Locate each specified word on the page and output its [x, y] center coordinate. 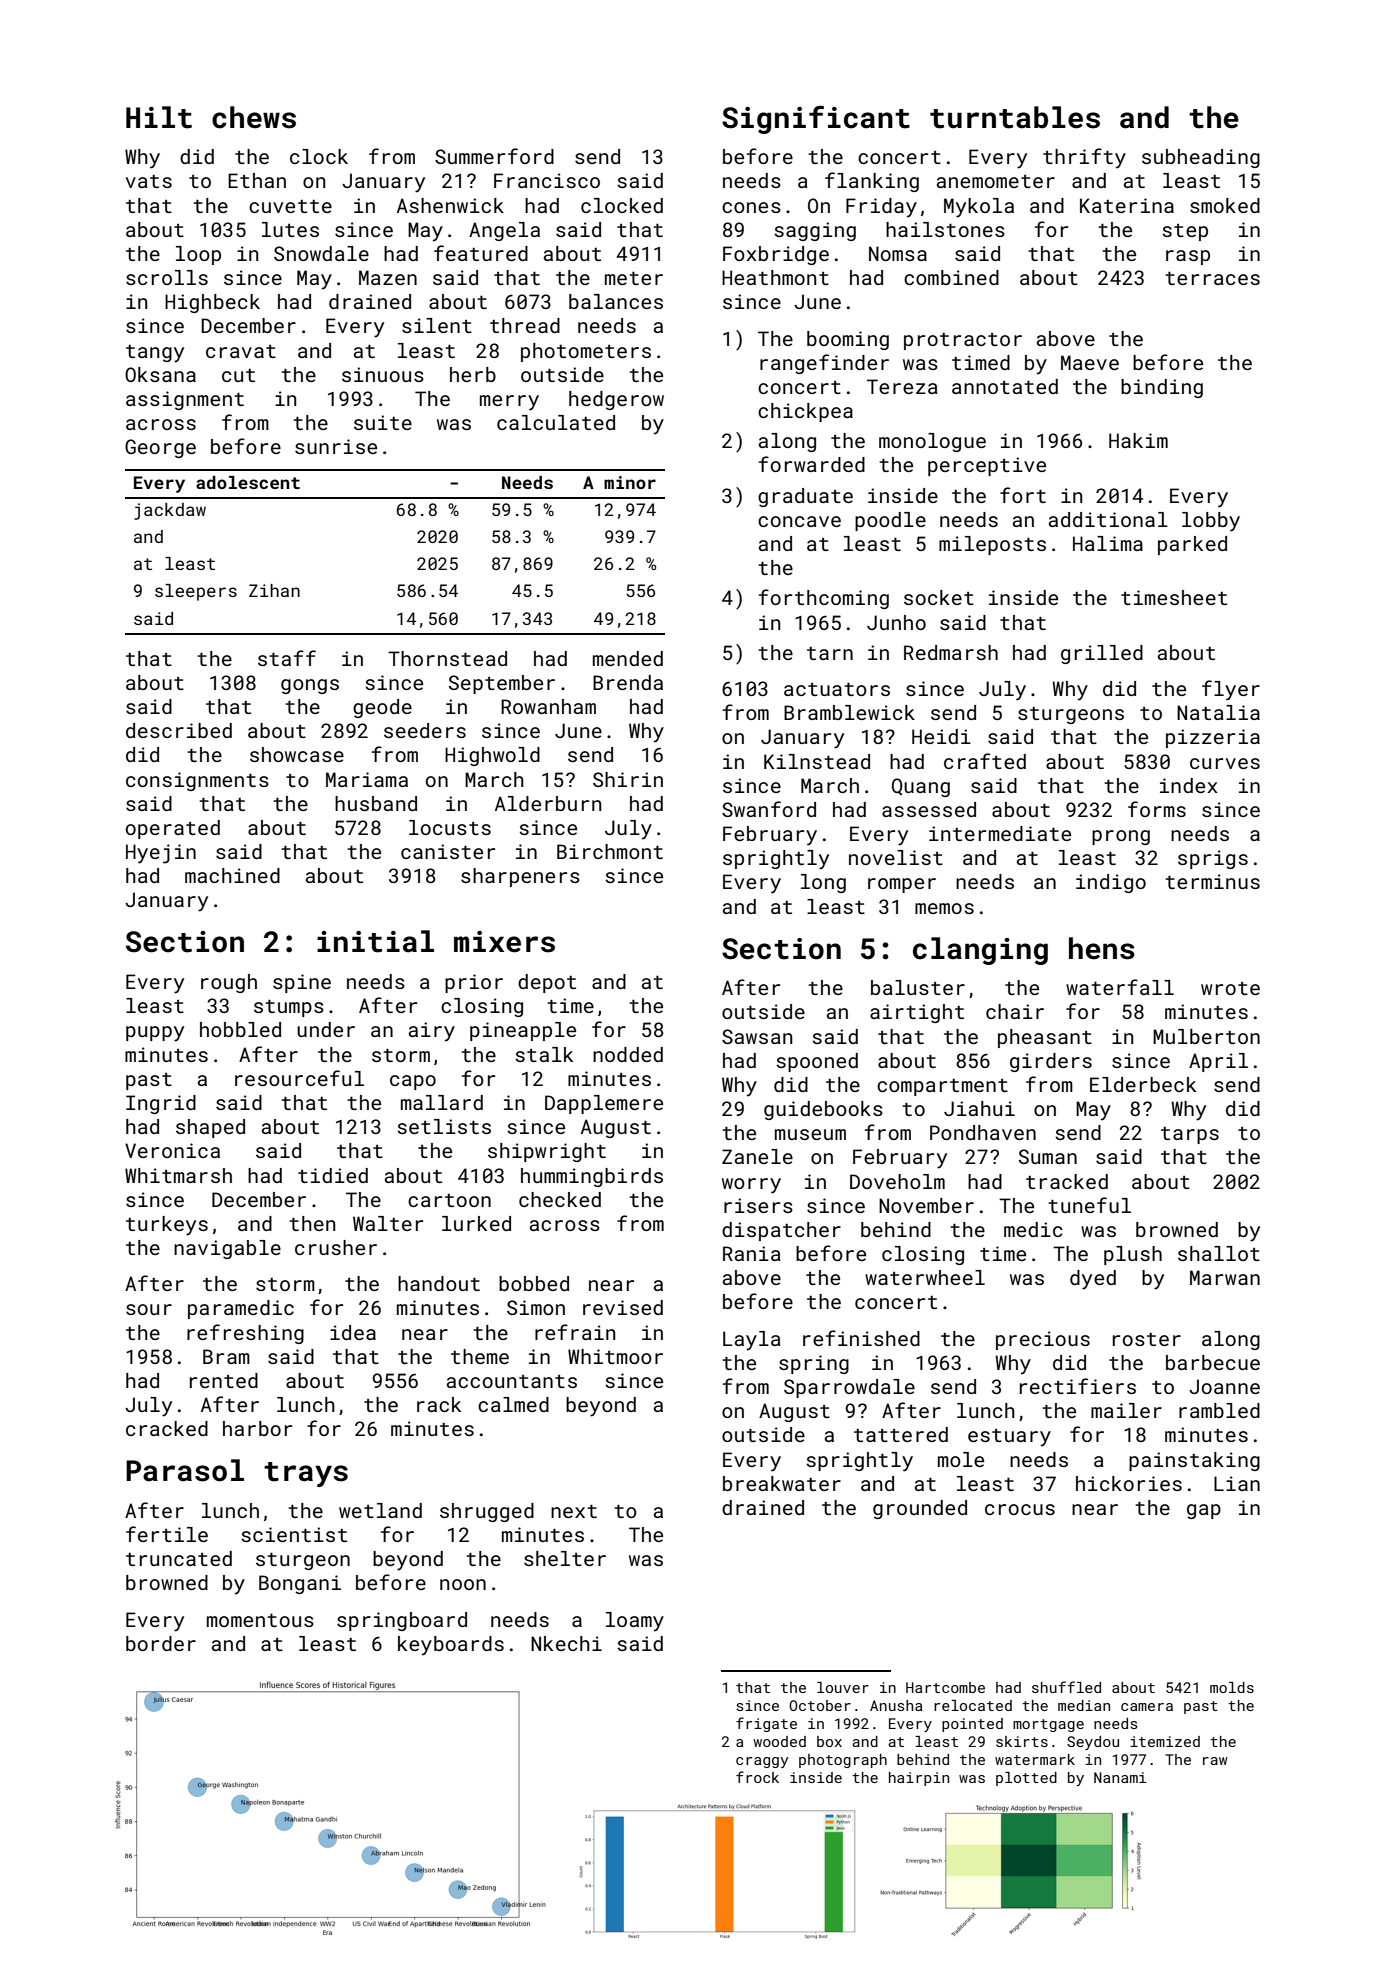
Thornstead [447, 658]
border [161, 1643]
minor [630, 482]
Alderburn [548, 803]
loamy [635, 1622]
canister [448, 851]
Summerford [494, 156]
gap [1204, 1511]
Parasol [185, 1470]
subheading [1201, 158]
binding [1162, 388]
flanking [872, 182]
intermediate [1000, 833]
